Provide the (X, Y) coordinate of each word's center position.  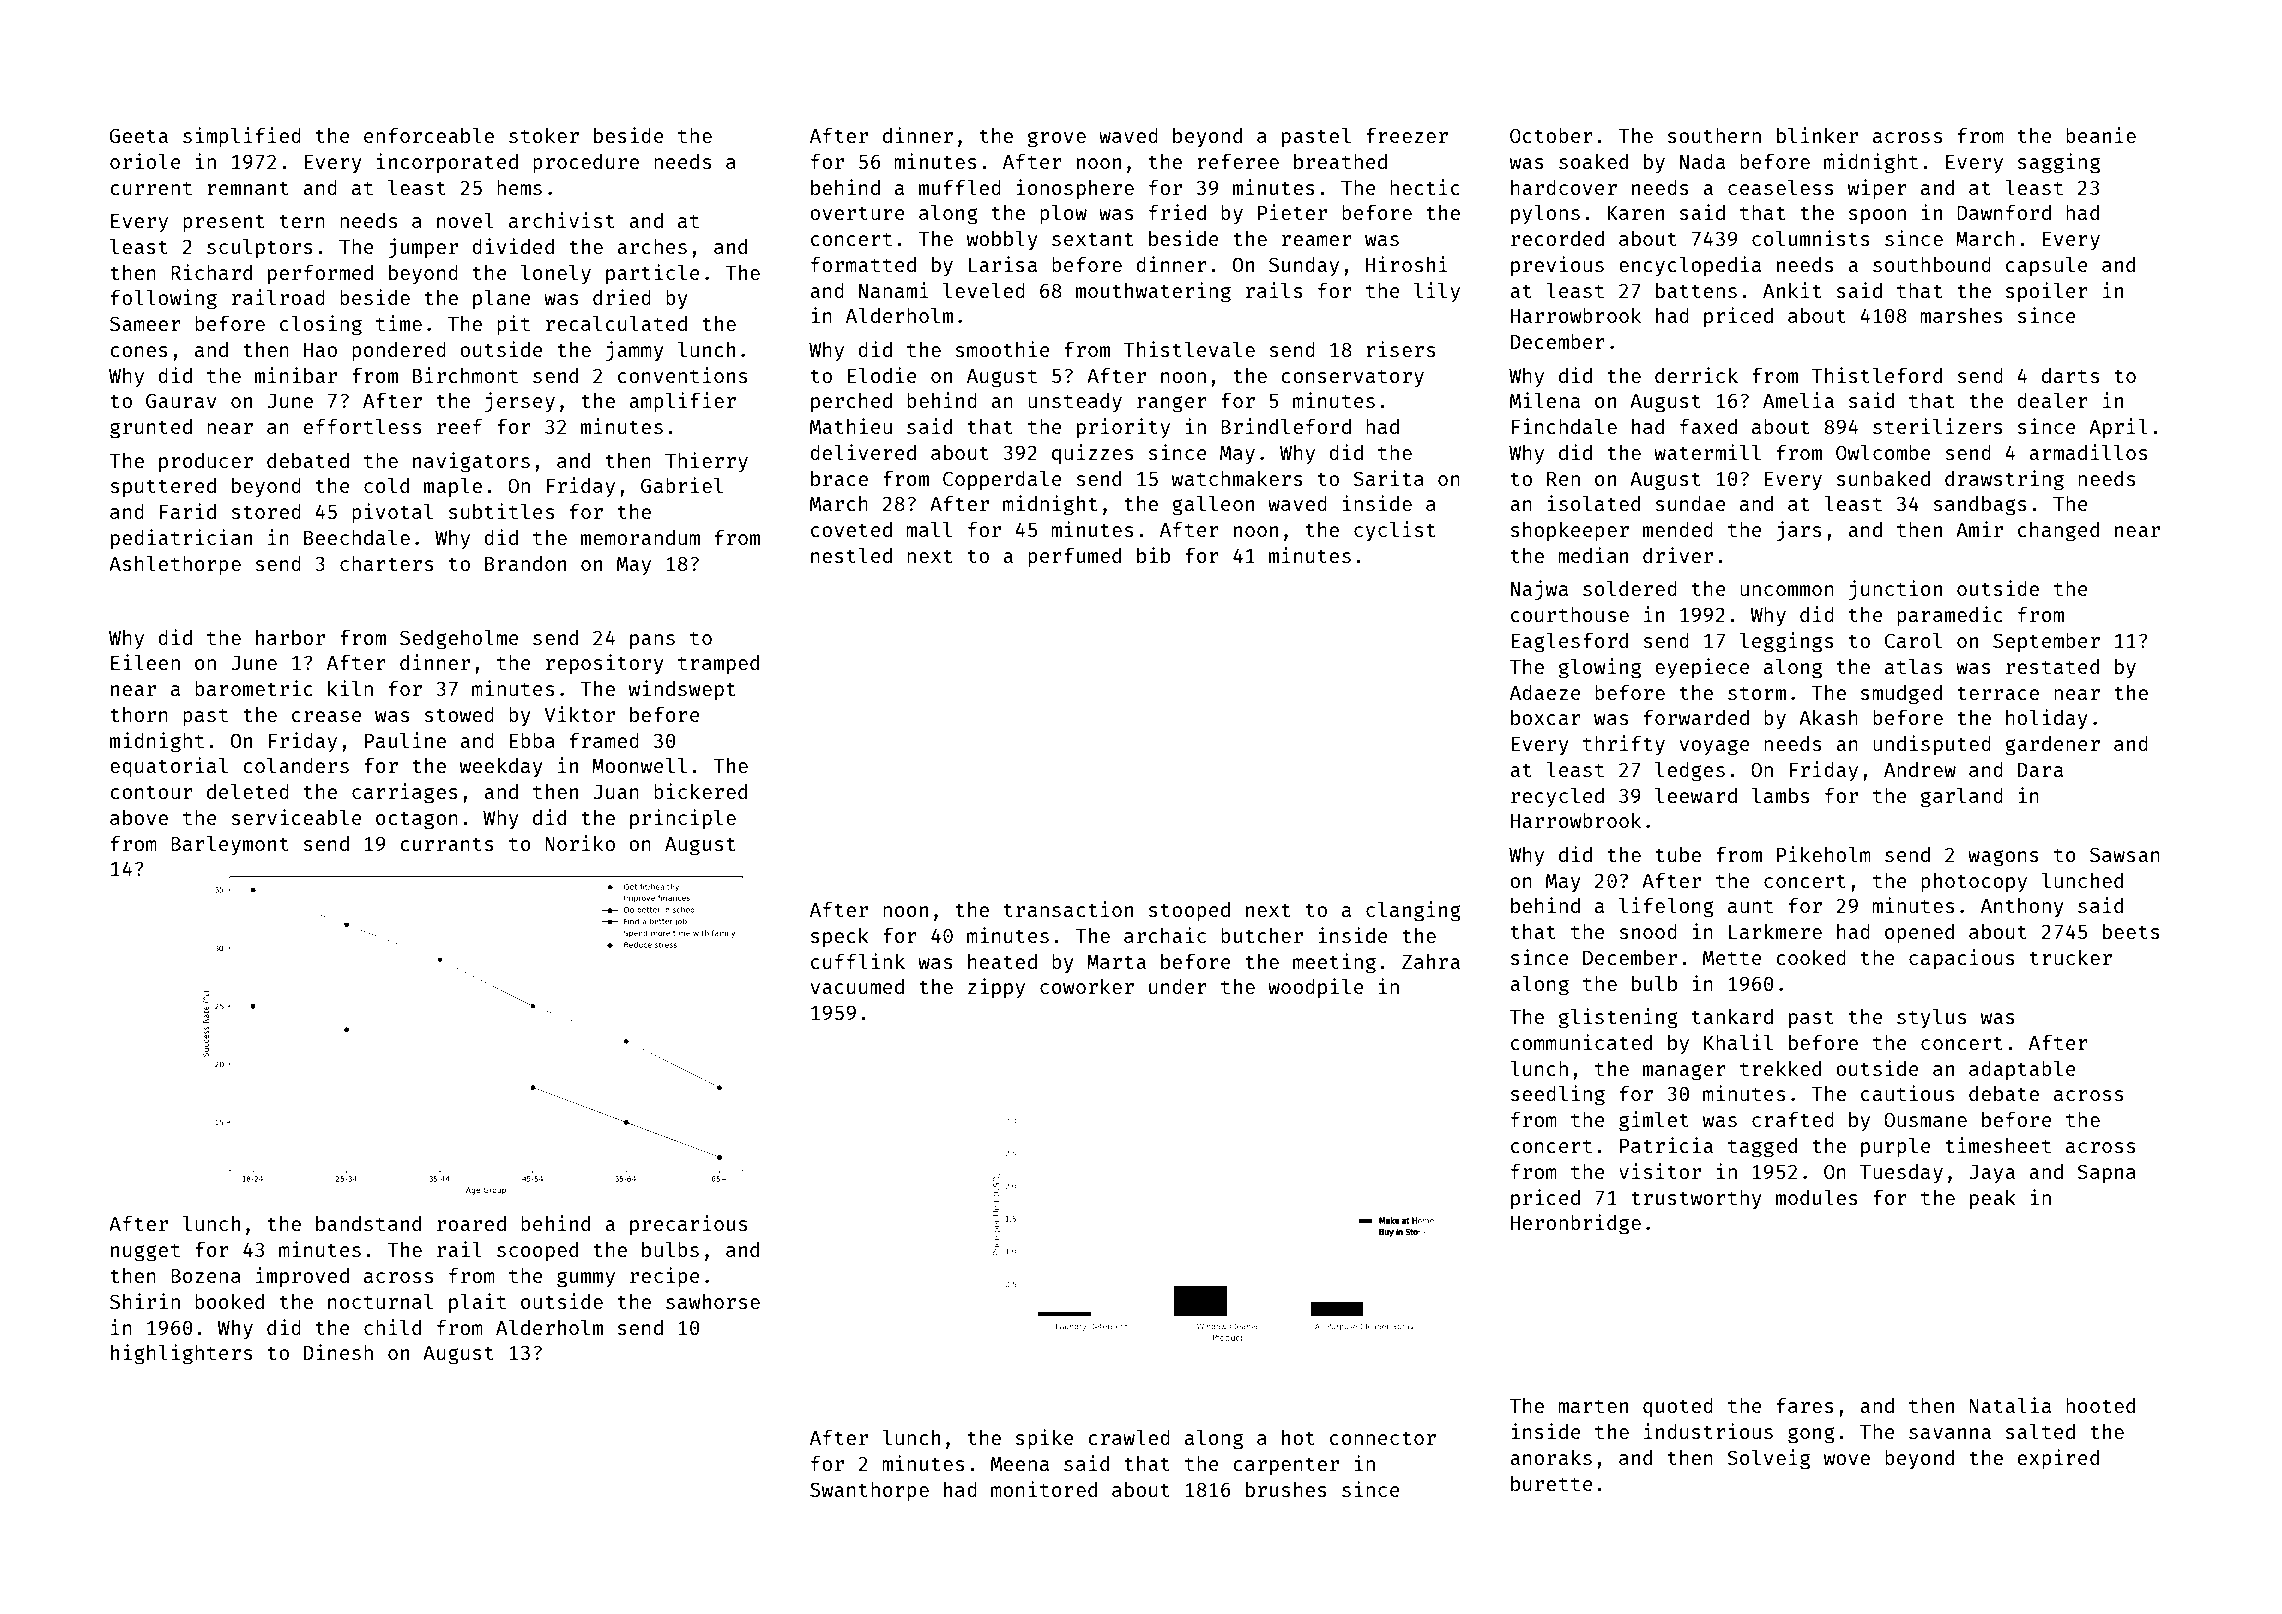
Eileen (145, 662)
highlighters (181, 1354)
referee (1238, 161)
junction (1895, 590)
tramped (718, 664)
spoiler (2047, 292)
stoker (544, 135)
